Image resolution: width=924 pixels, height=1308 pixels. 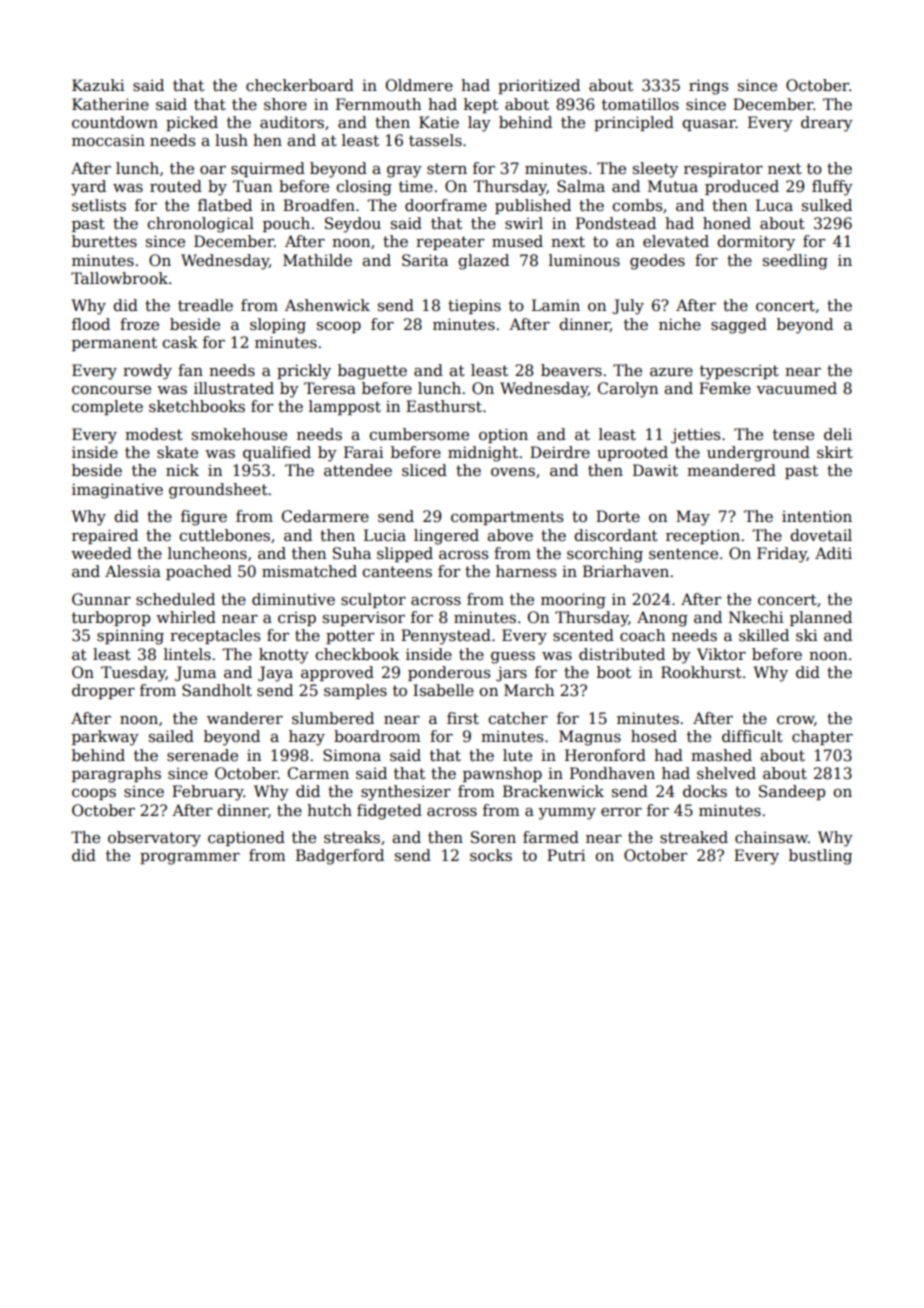 I want to click on Dawit, so click(x=655, y=470).
